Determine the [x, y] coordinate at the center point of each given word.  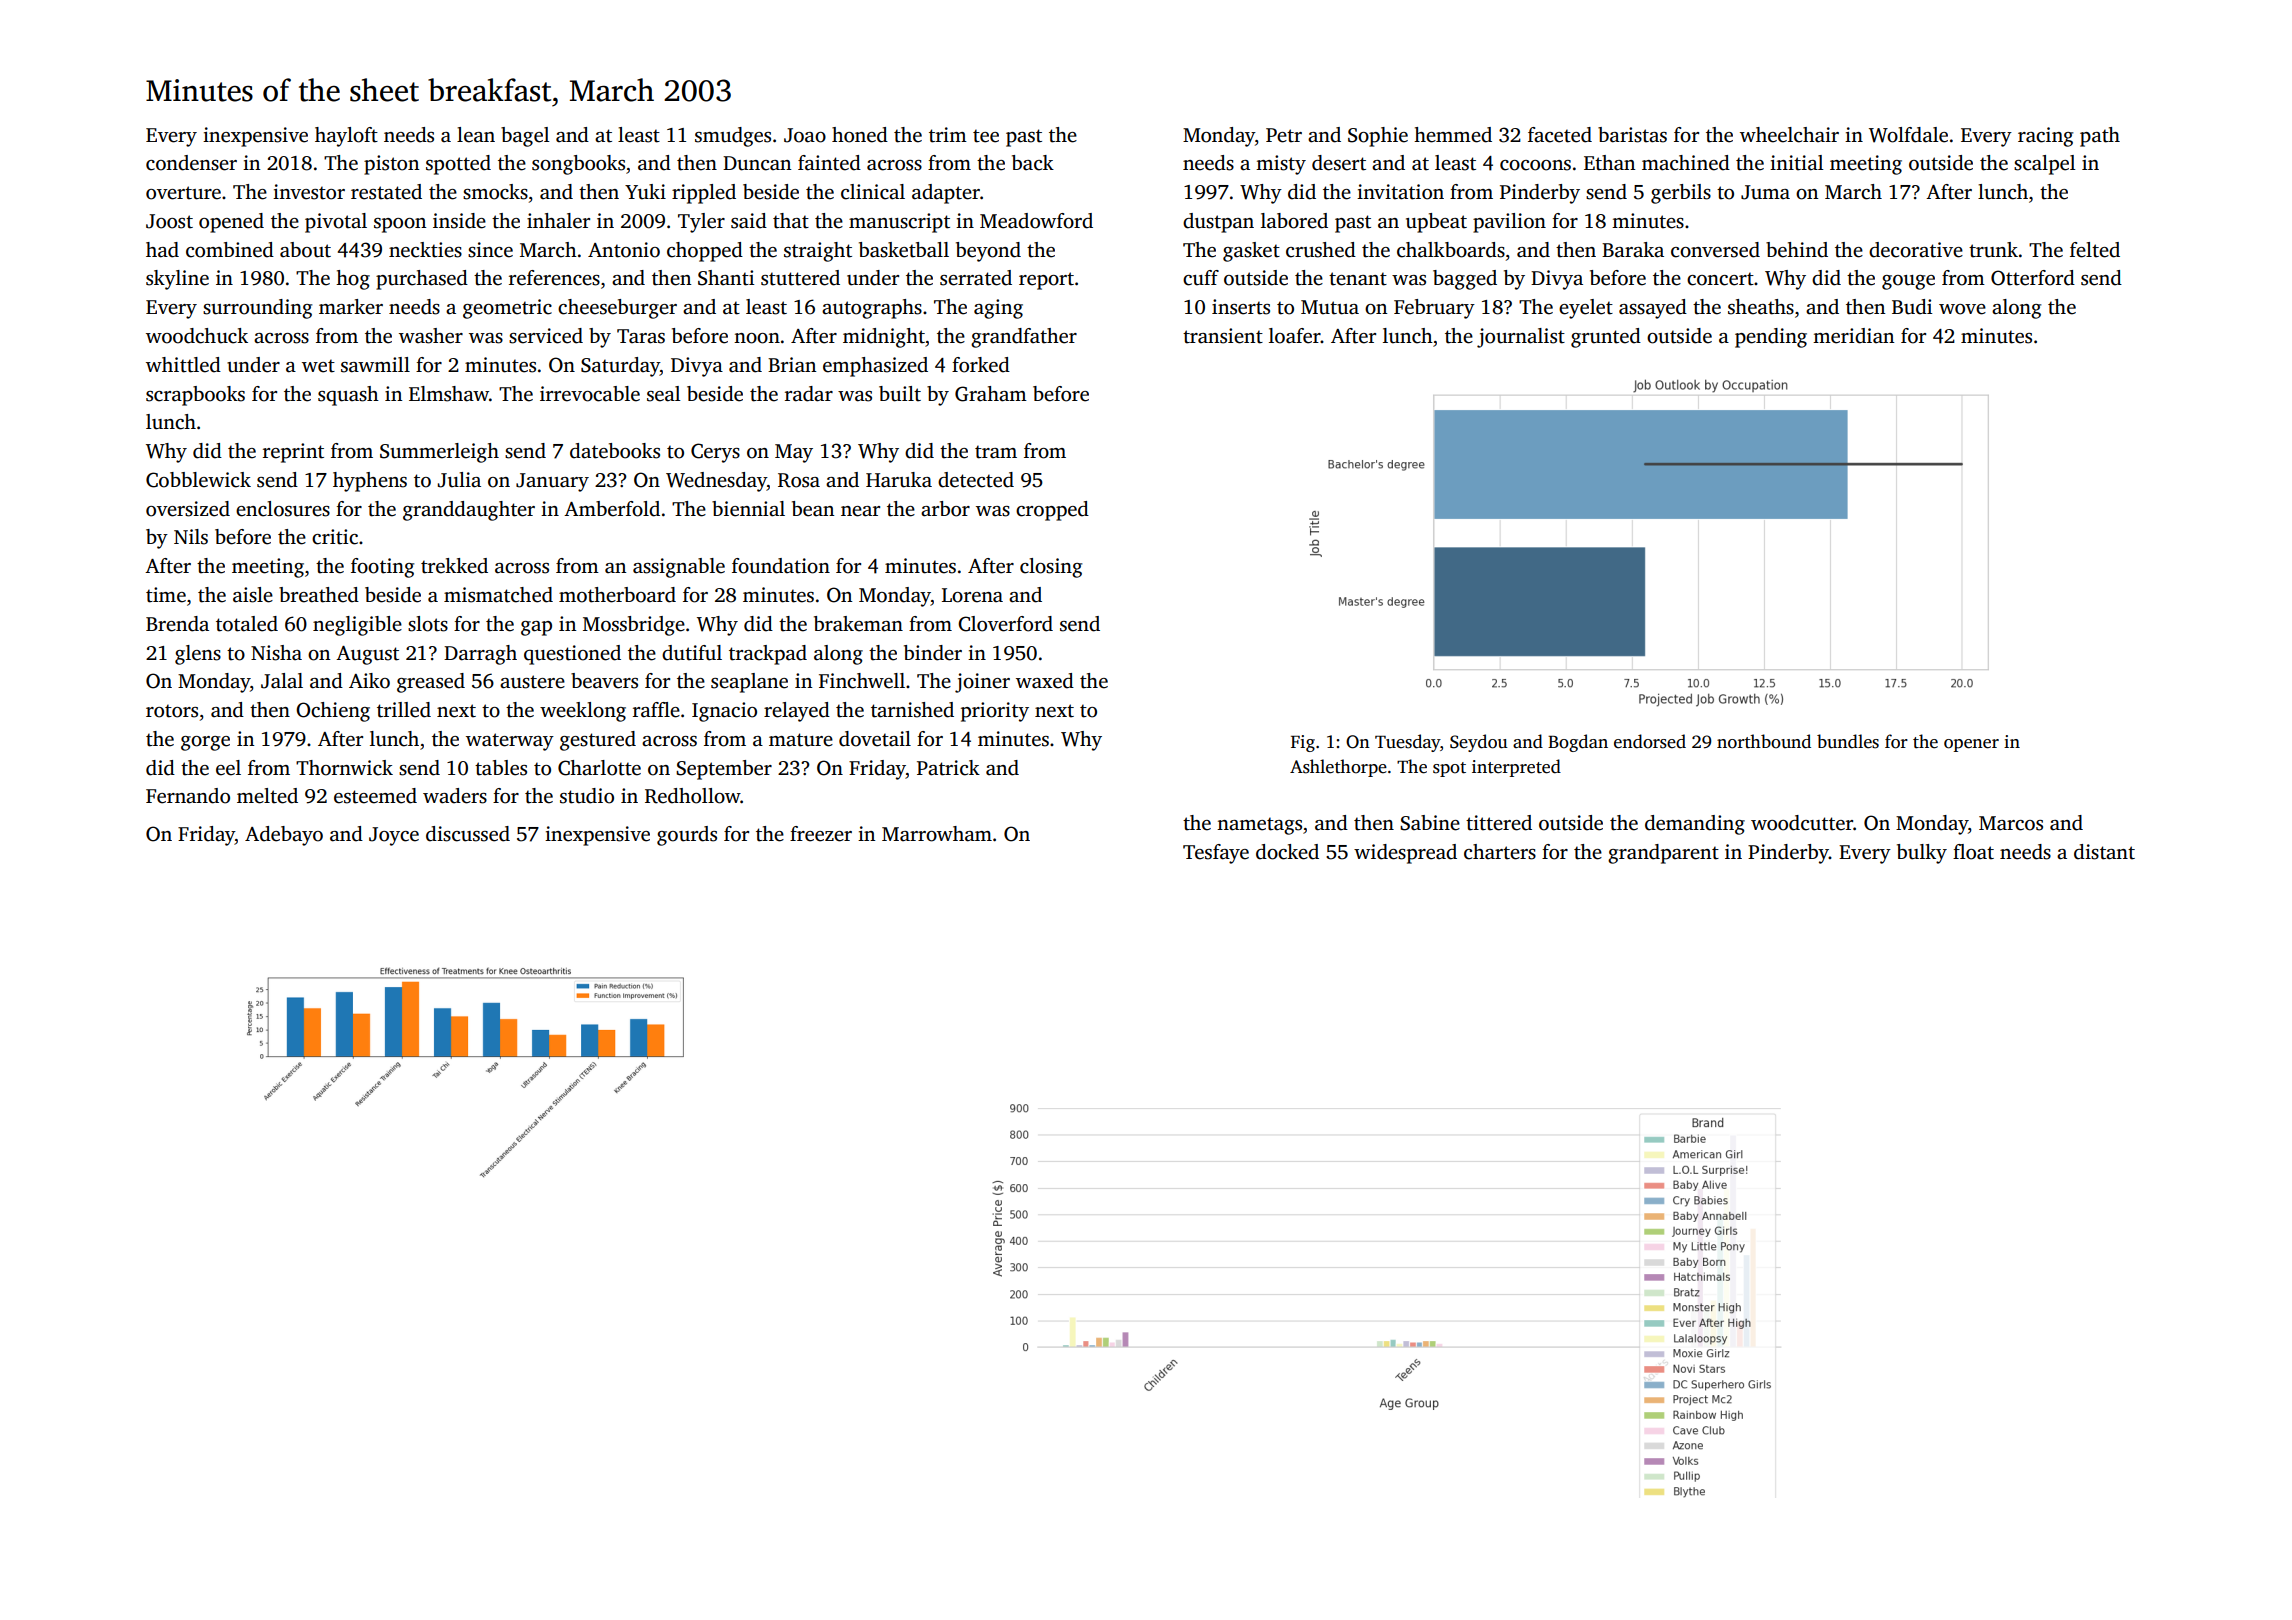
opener [1971, 745]
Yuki [645, 192]
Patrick [948, 768]
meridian [1853, 336]
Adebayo [284, 836]
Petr [1284, 135]
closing [1051, 568]
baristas [1632, 135]
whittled [183, 365]
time [166, 595]
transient [1223, 336]
